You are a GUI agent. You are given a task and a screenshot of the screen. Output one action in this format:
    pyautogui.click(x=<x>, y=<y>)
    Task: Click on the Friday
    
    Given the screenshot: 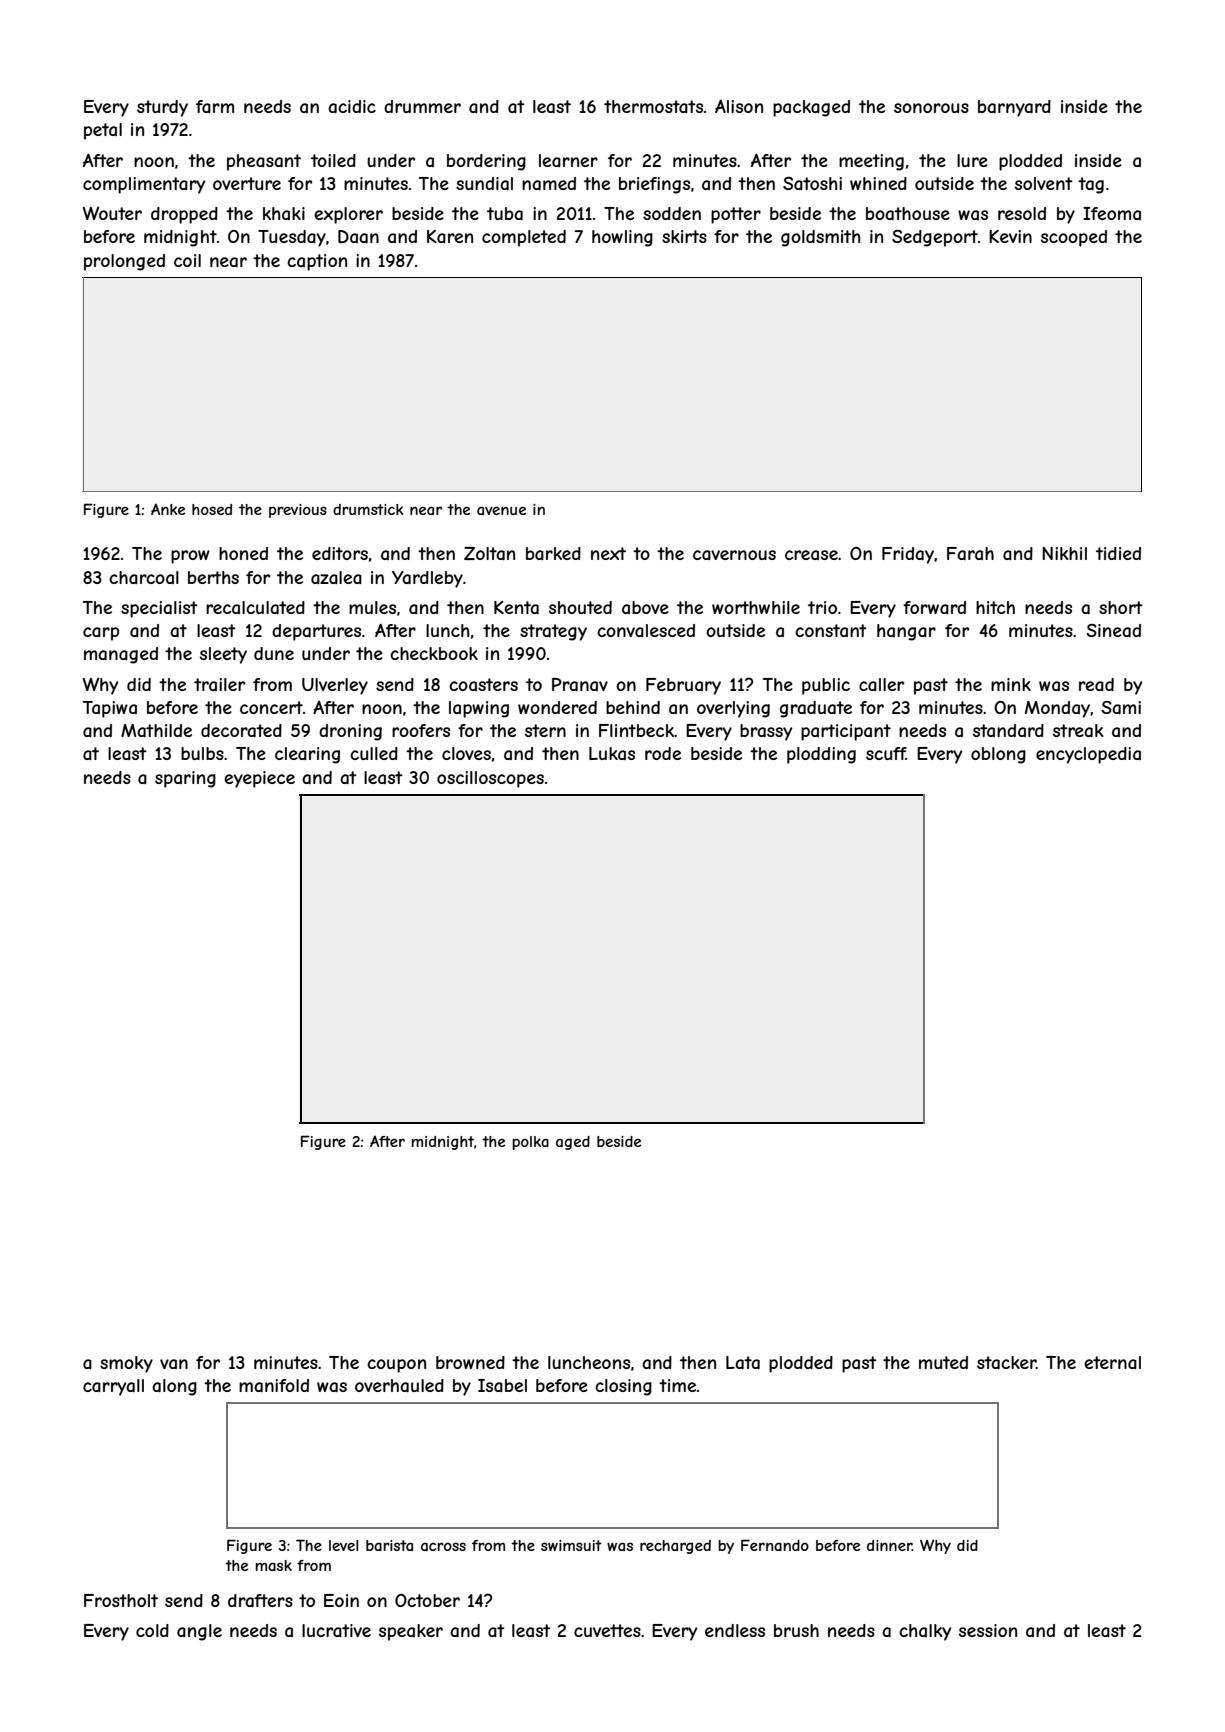 What is the action you would take?
    pyautogui.click(x=908, y=555)
